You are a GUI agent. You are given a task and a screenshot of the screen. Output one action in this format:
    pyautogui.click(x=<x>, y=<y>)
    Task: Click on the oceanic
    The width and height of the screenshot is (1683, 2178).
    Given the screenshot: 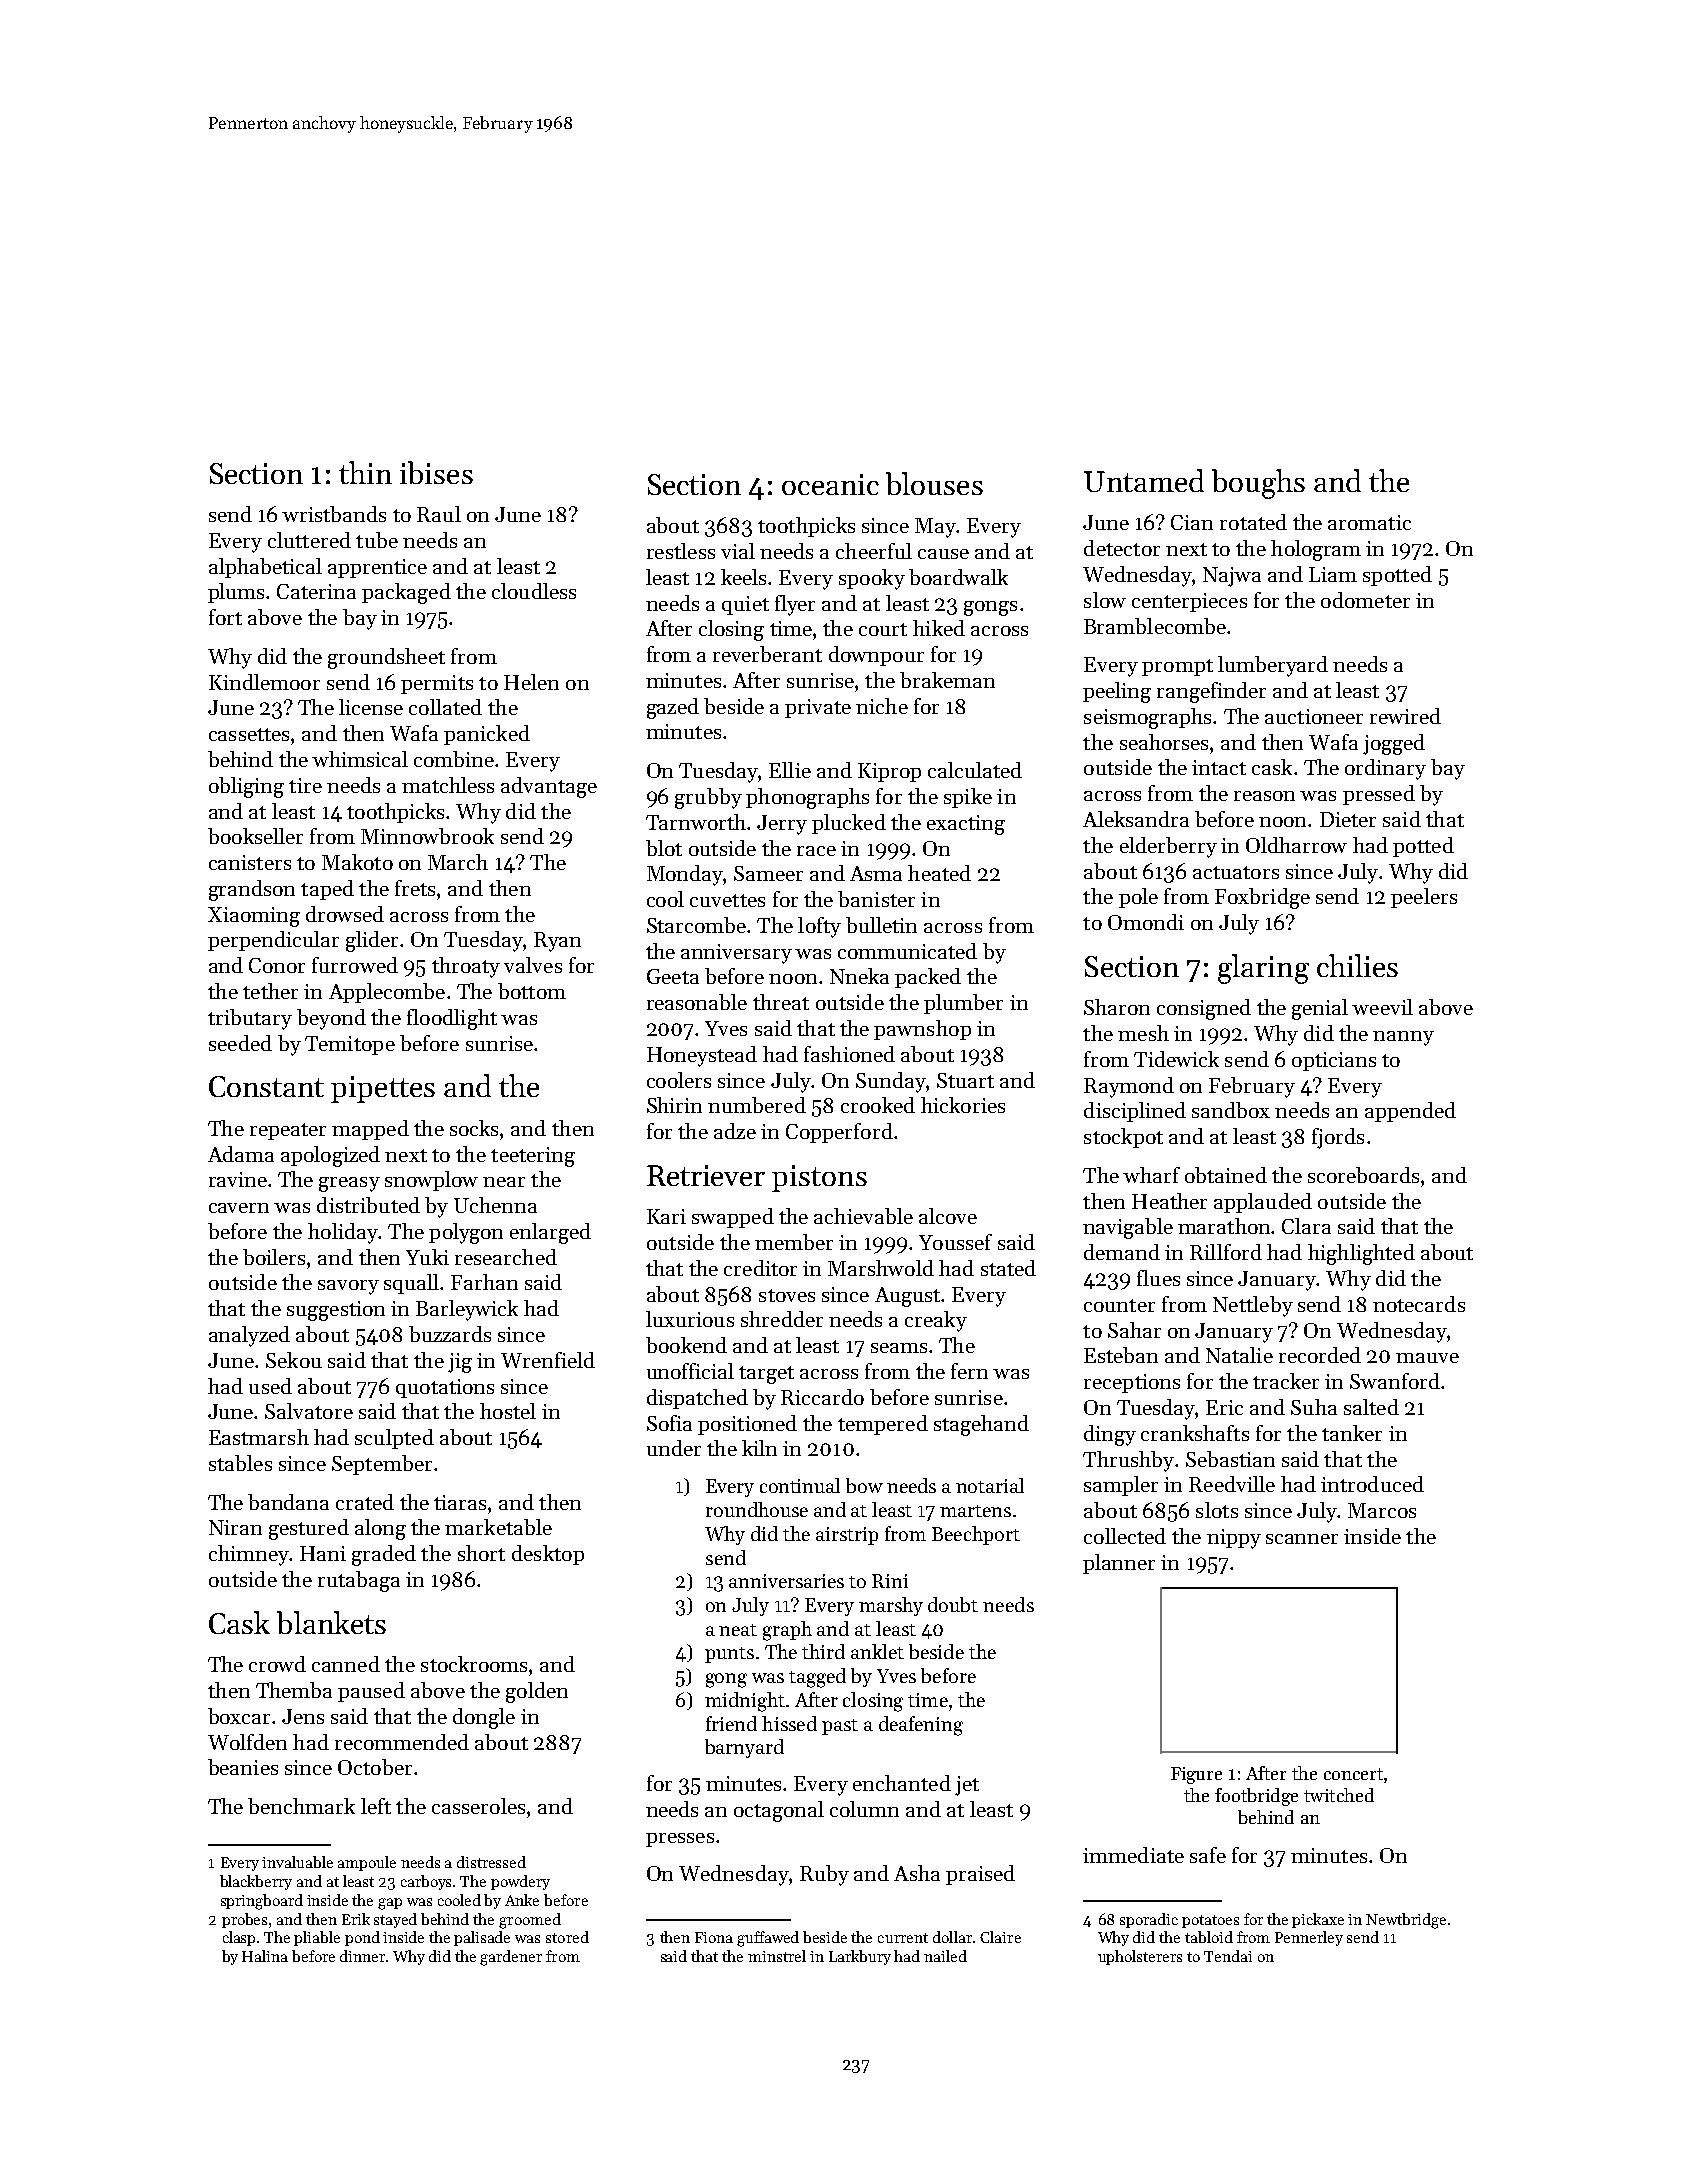 What is the action you would take?
    pyautogui.click(x=830, y=484)
